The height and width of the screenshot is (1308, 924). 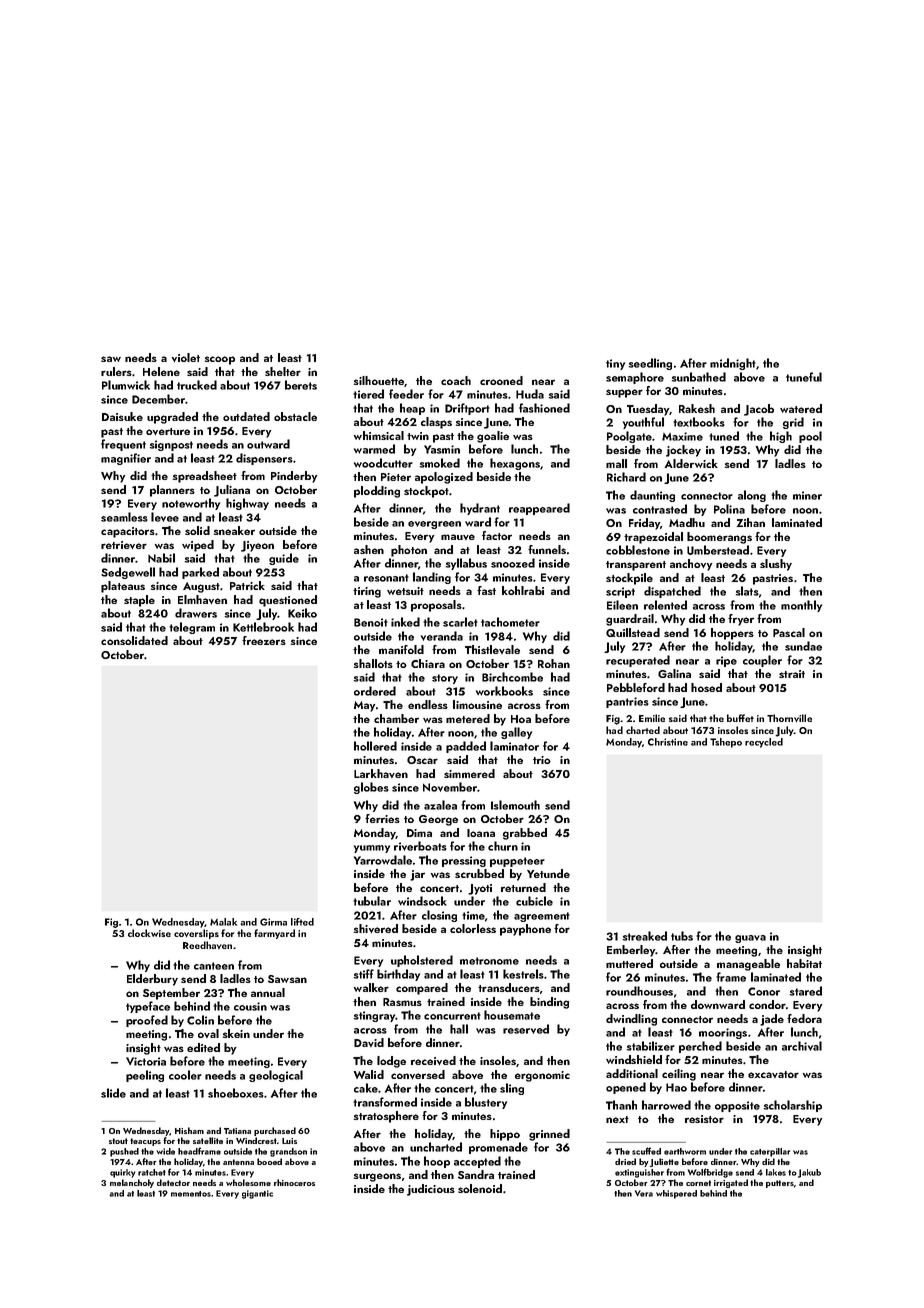 I want to click on Nabil, so click(x=161, y=558).
